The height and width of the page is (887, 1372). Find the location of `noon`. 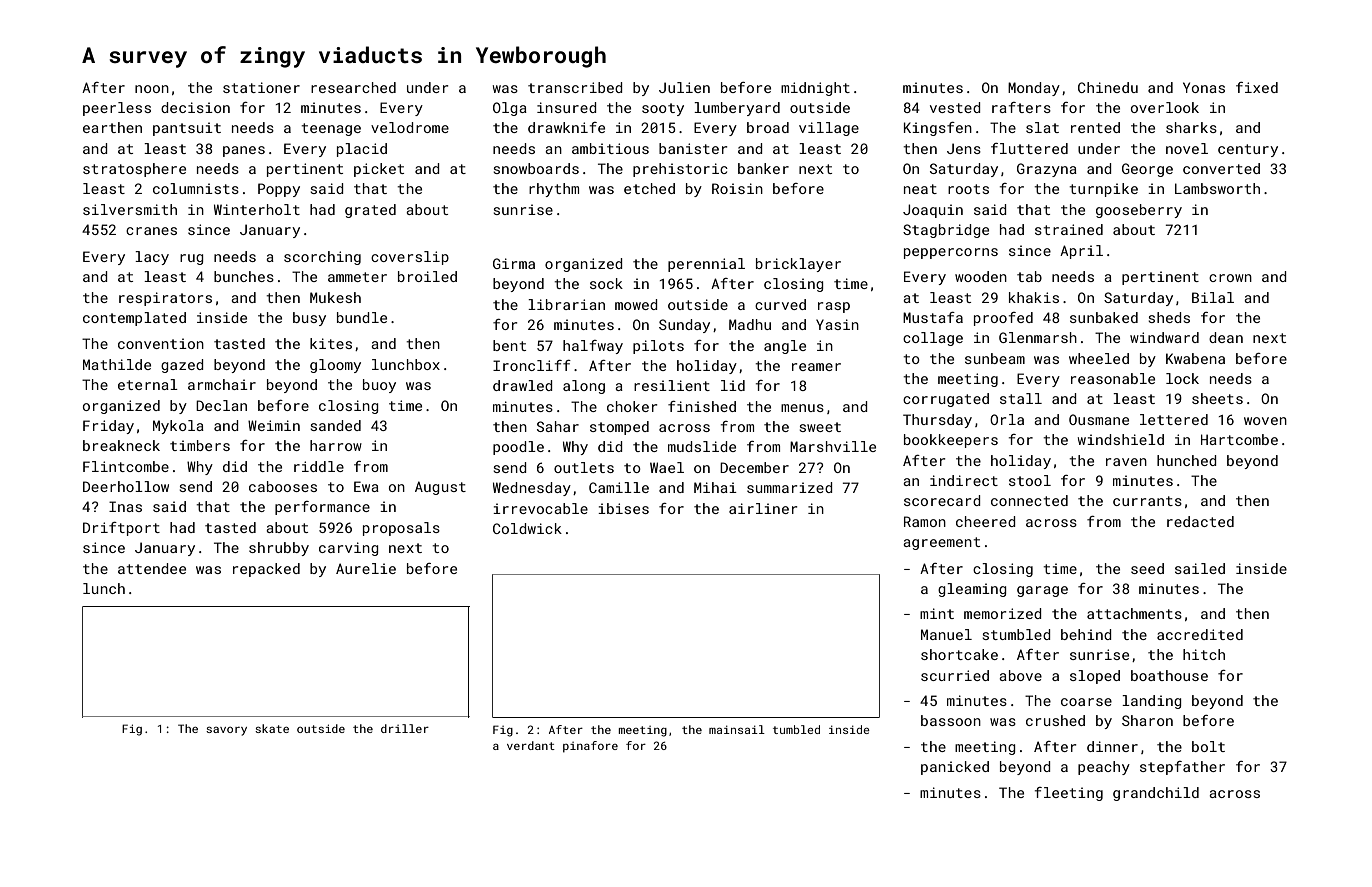

noon is located at coordinates (152, 89).
